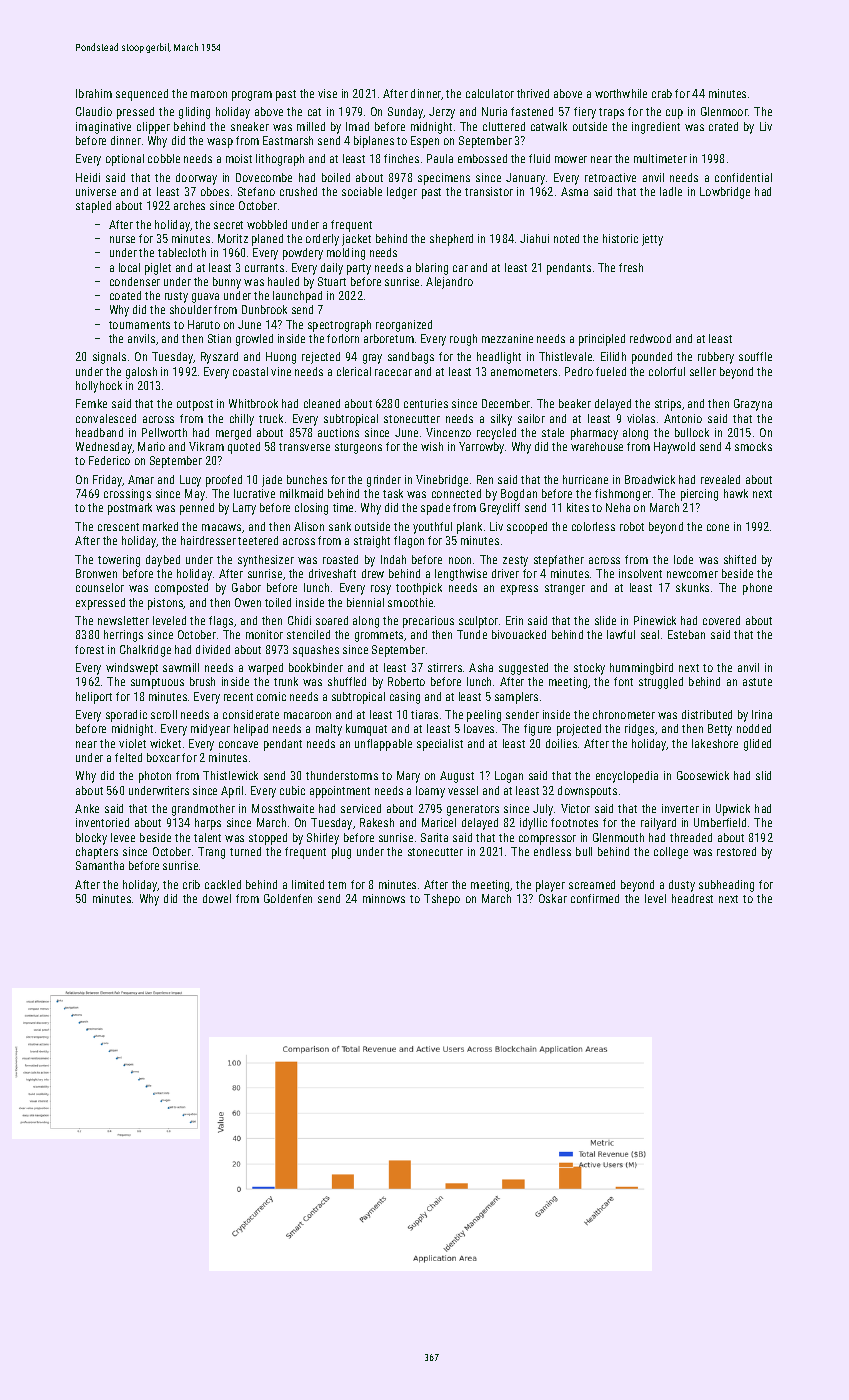  What do you see at coordinates (94, 93) in the screenshot?
I see `Ibrahim` at bounding box center [94, 93].
